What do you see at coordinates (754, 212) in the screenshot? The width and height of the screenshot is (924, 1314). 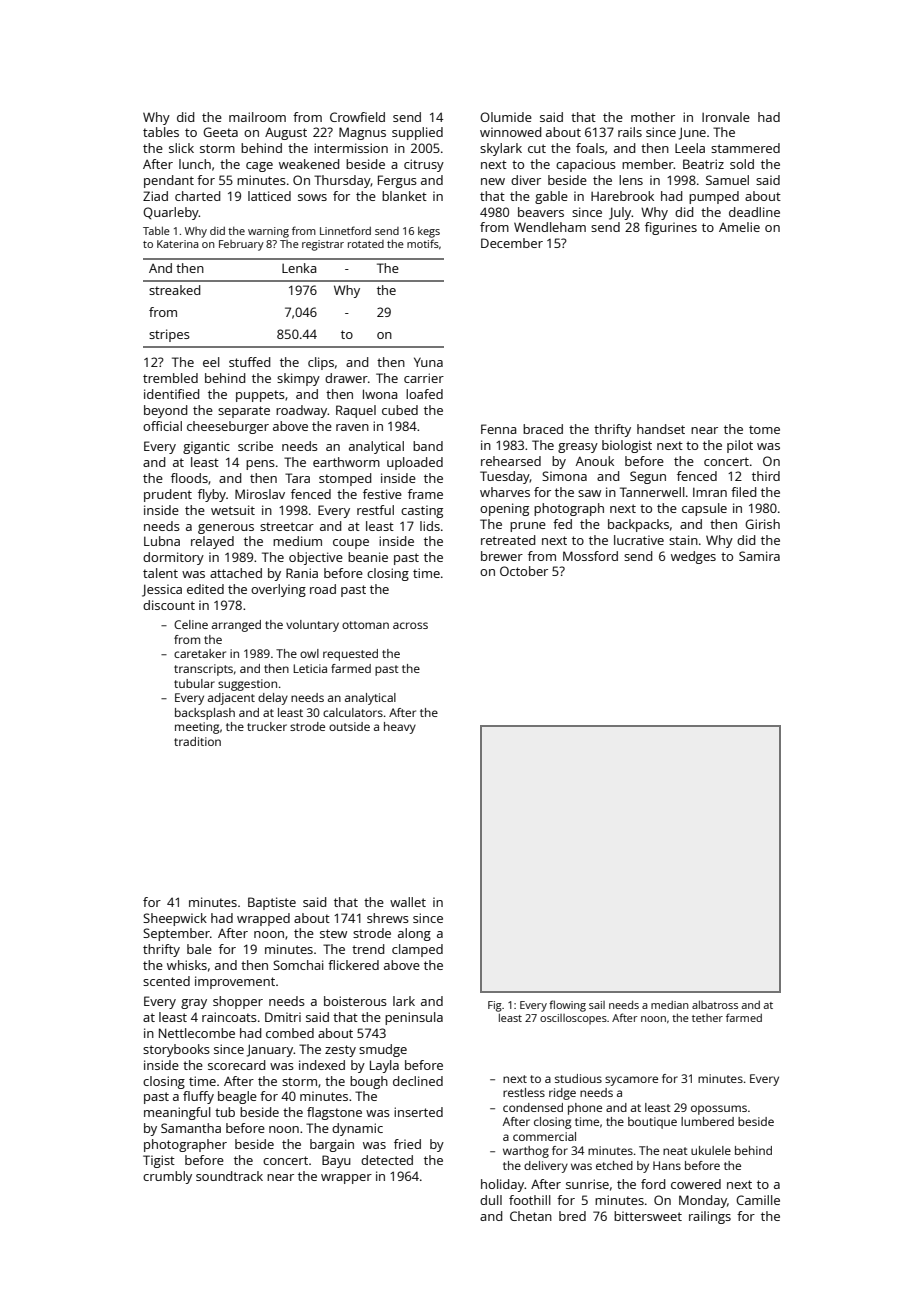 I see `deadline` at bounding box center [754, 212].
